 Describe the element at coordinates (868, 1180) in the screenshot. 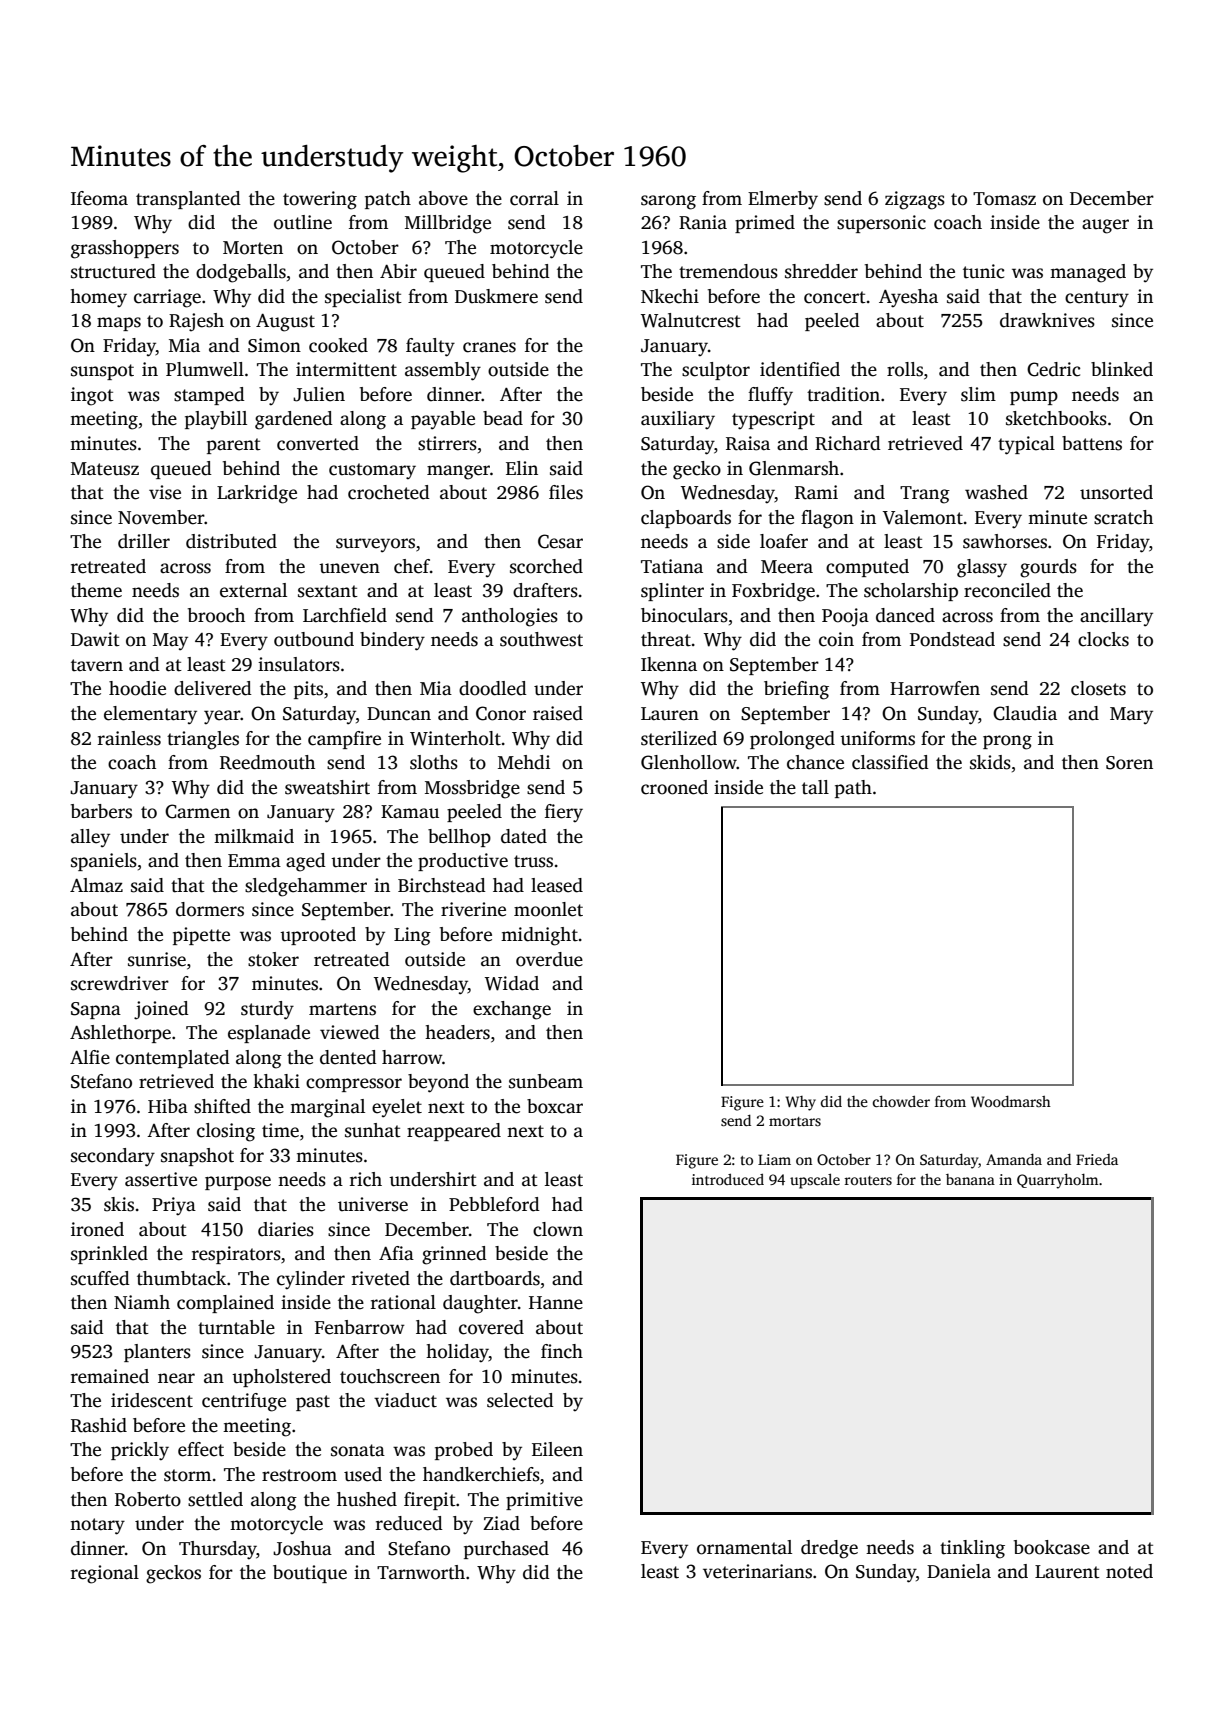

I see `routers` at that location.
